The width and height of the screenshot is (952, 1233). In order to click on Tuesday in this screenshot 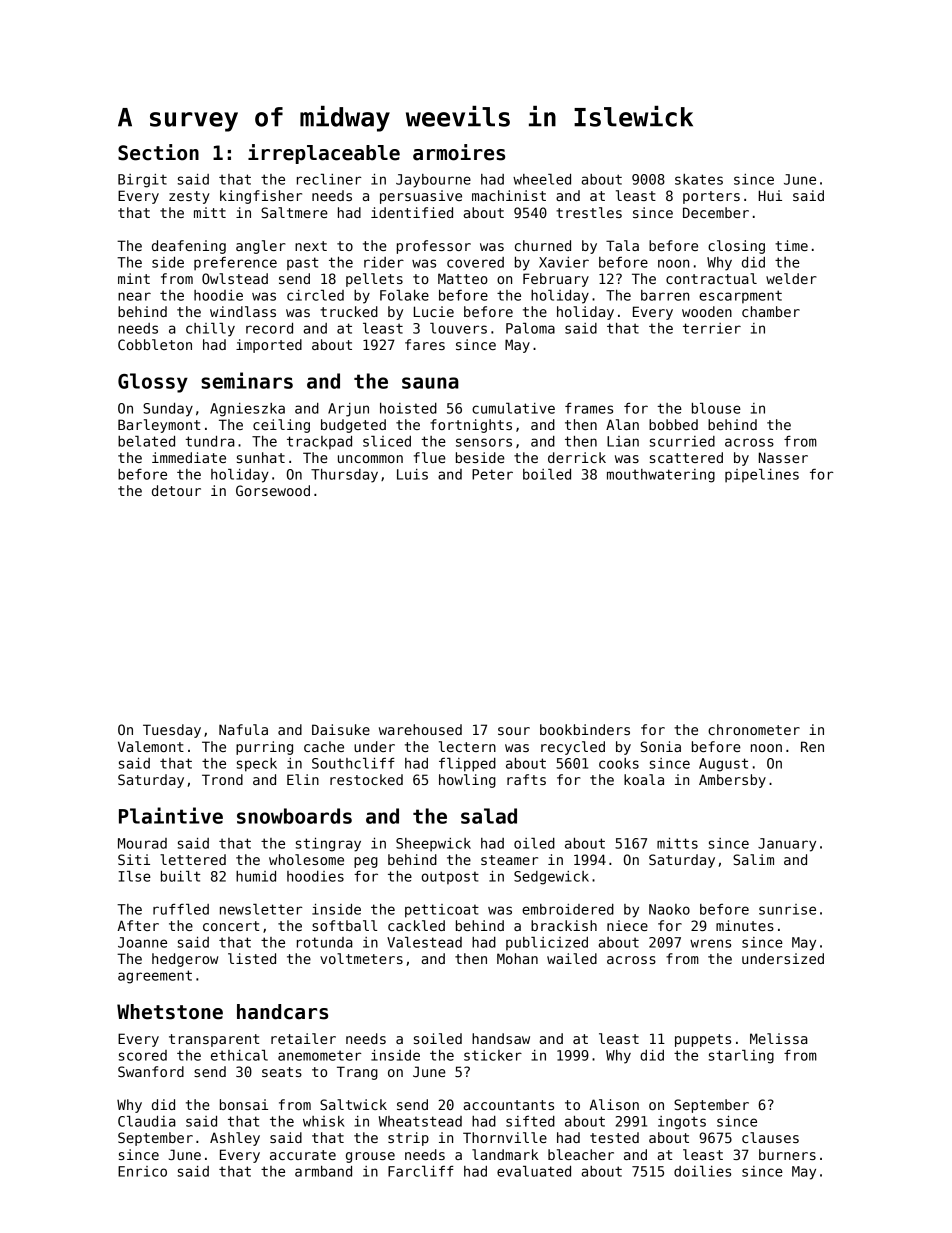, I will do `click(172, 731)`.
